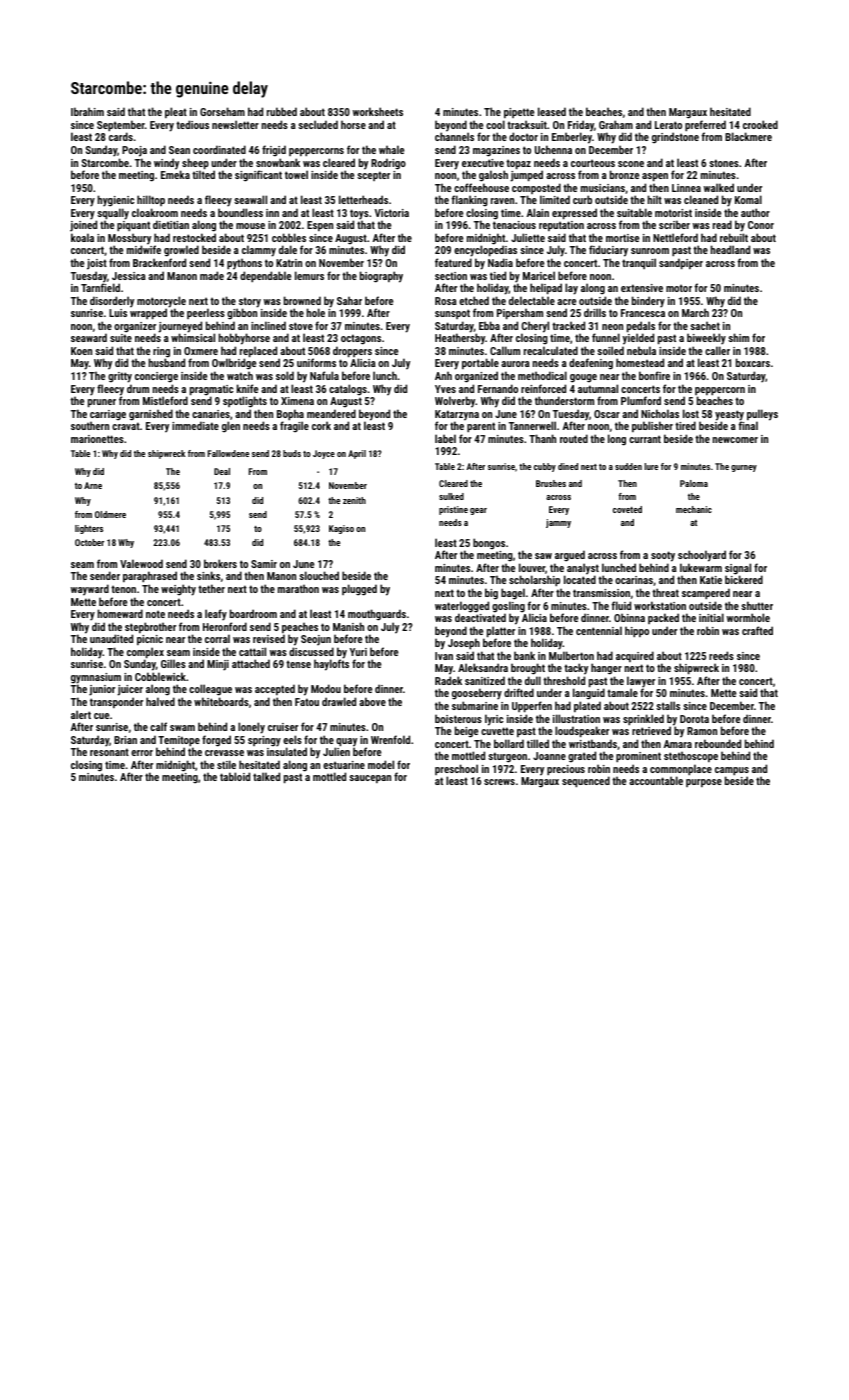 Image resolution: width=849 pixels, height=1400 pixels. Describe the element at coordinates (694, 719) in the image. I see `Dorota` at that location.
